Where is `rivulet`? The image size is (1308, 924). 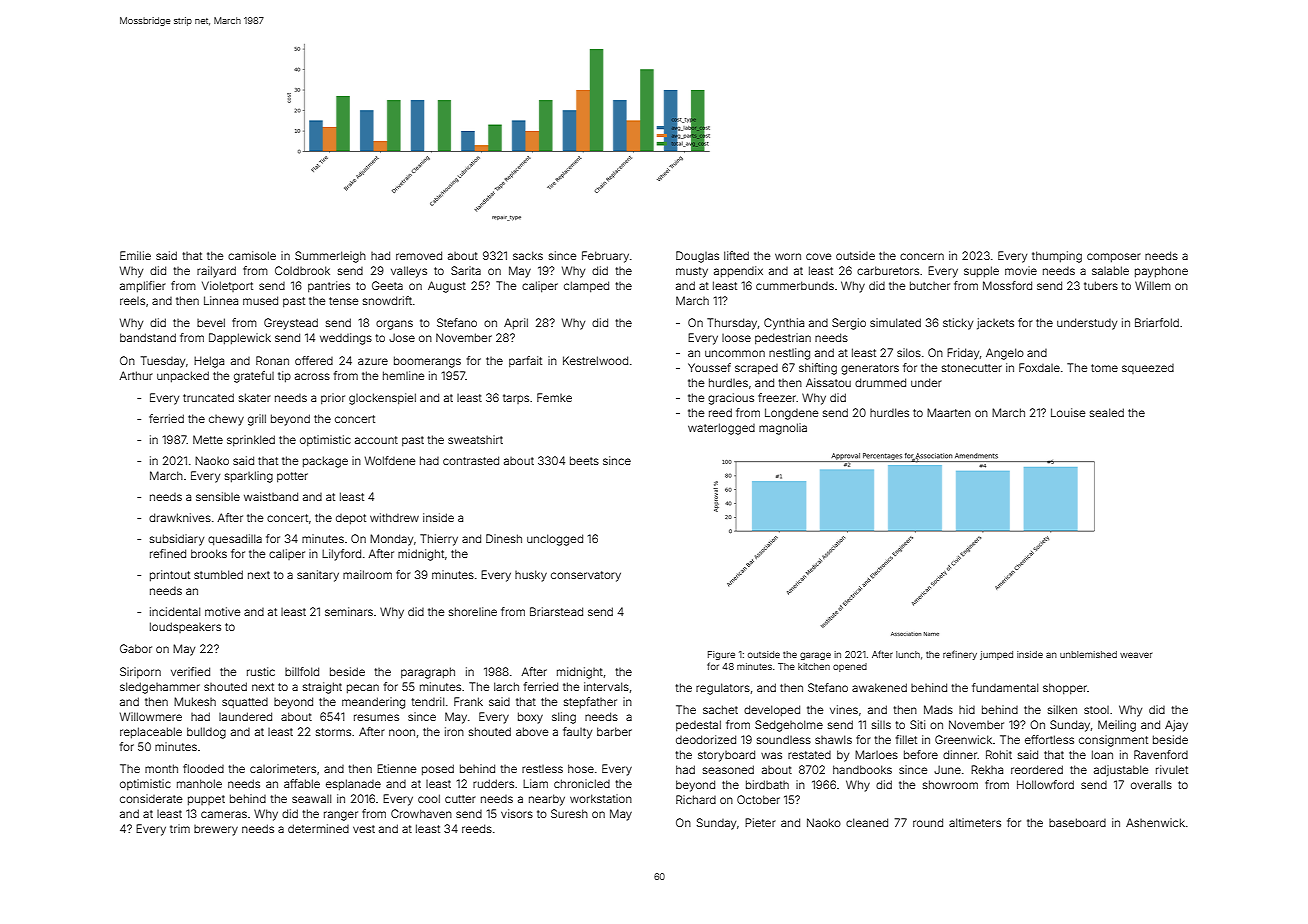
rivulet is located at coordinates (1172, 769).
